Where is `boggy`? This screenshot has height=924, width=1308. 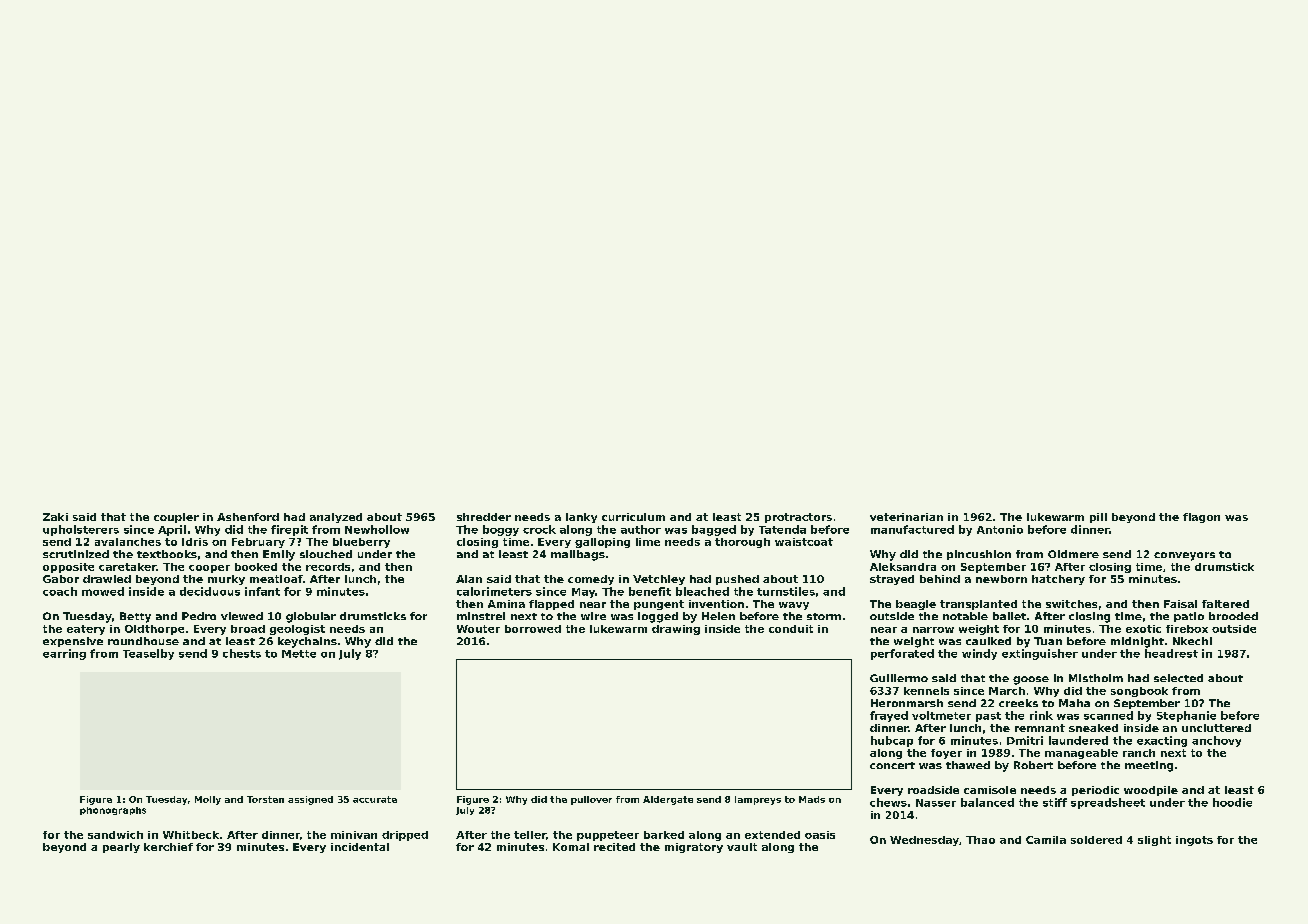 boggy is located at coordinates (501, 530).
